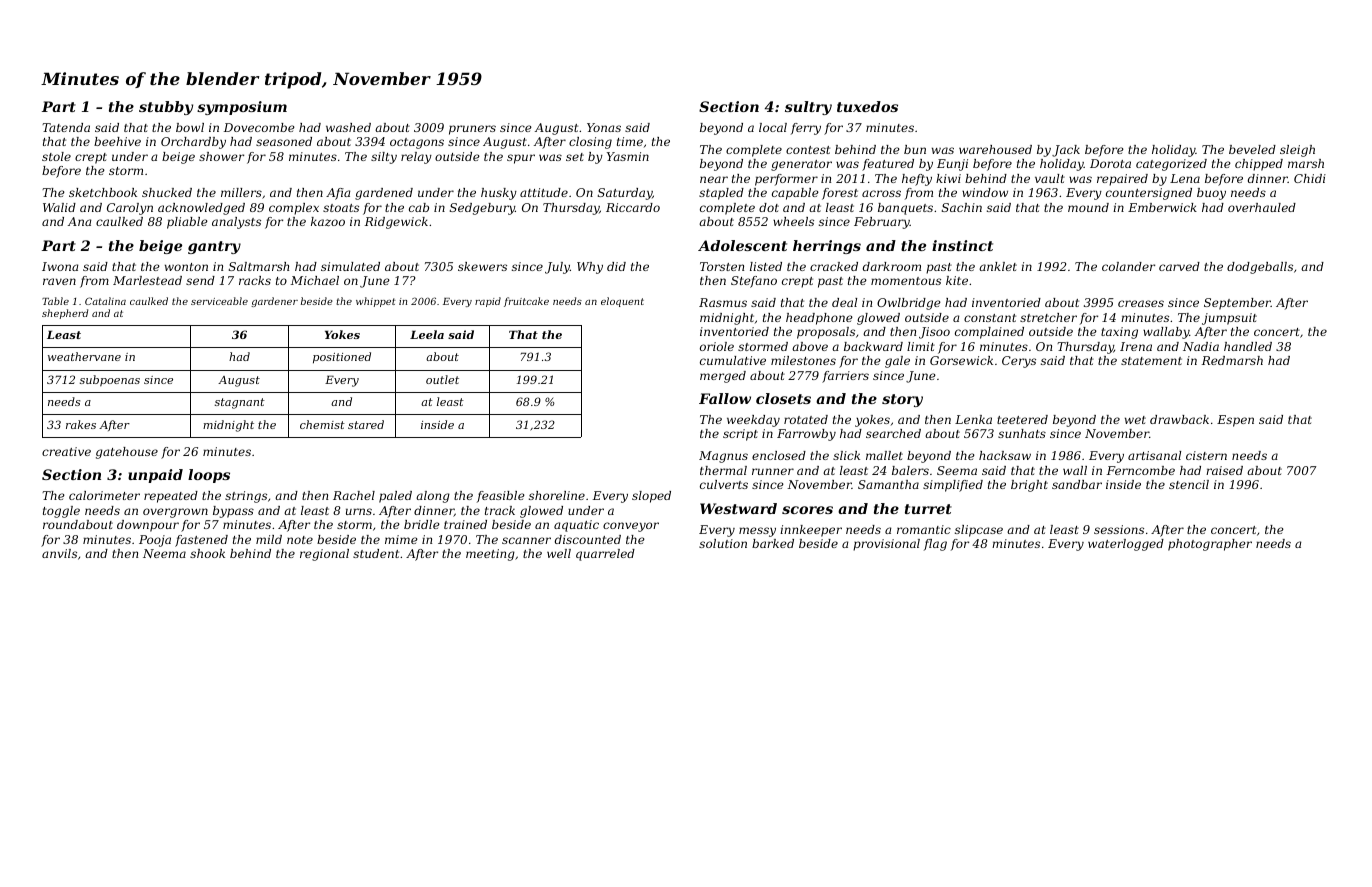 The height and width of the screenshot is (887, 1372). Describe the element at coordinates (717, 346) in the screenshot. I see `oriole` at that location.
